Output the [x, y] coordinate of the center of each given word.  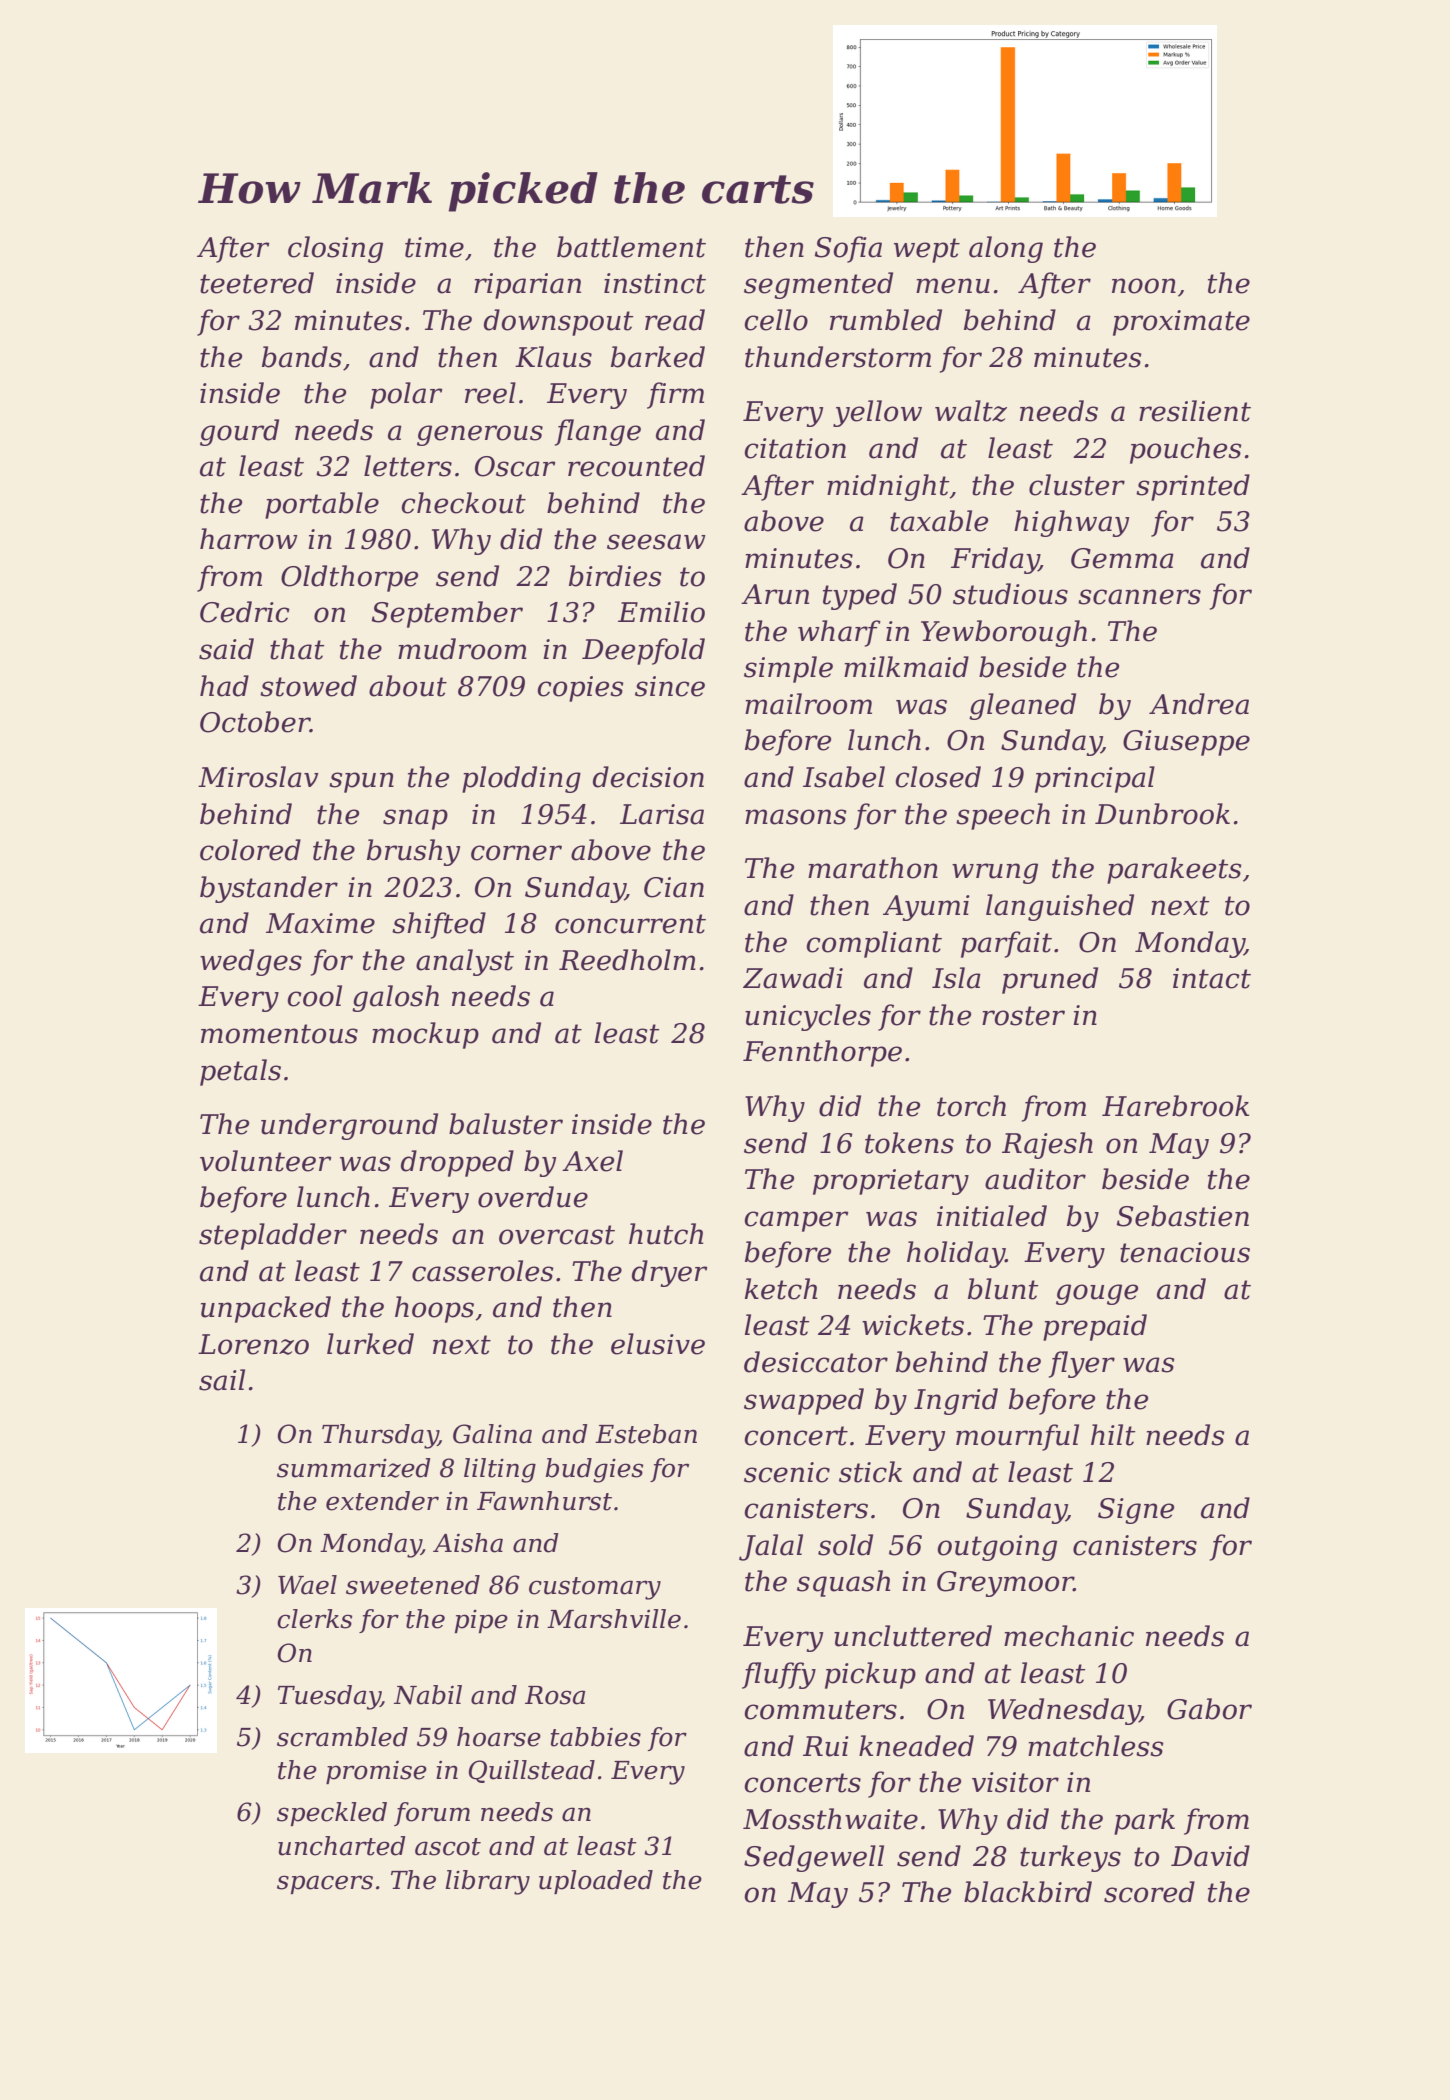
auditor [1035, 1179]
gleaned [1022, 706]
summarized [354, 1468]
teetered [257, 283]
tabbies [596, 1737]
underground [349, 1126]
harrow [249, 539]
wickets [913, 1325]
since [670, 686]
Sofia [848, 249]
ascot [448, 1847]
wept [927, 250]
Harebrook [1175, 1106]
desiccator [816, 1362]
